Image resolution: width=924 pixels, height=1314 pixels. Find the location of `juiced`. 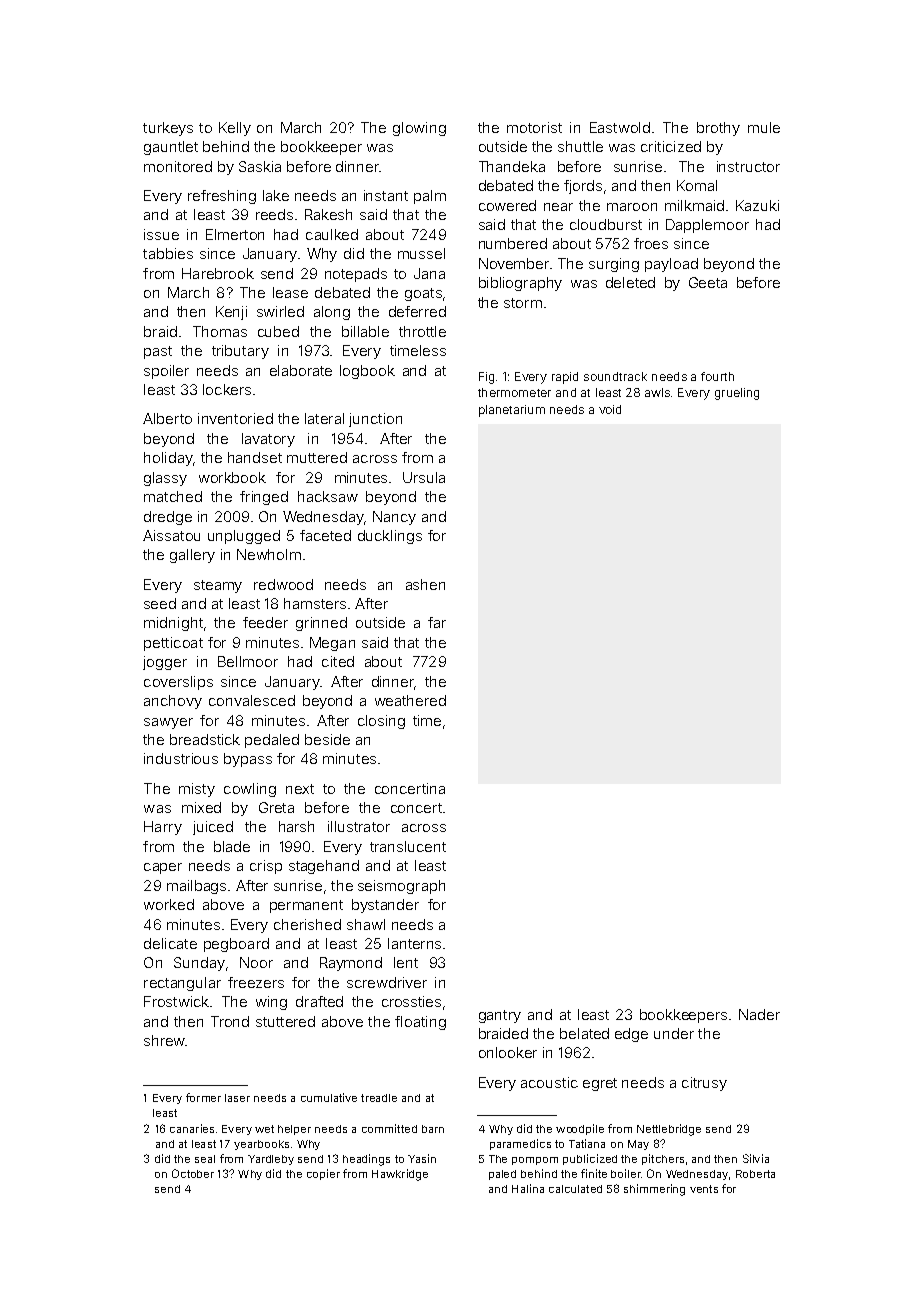

juiced is located at coordinates (213, 828).
